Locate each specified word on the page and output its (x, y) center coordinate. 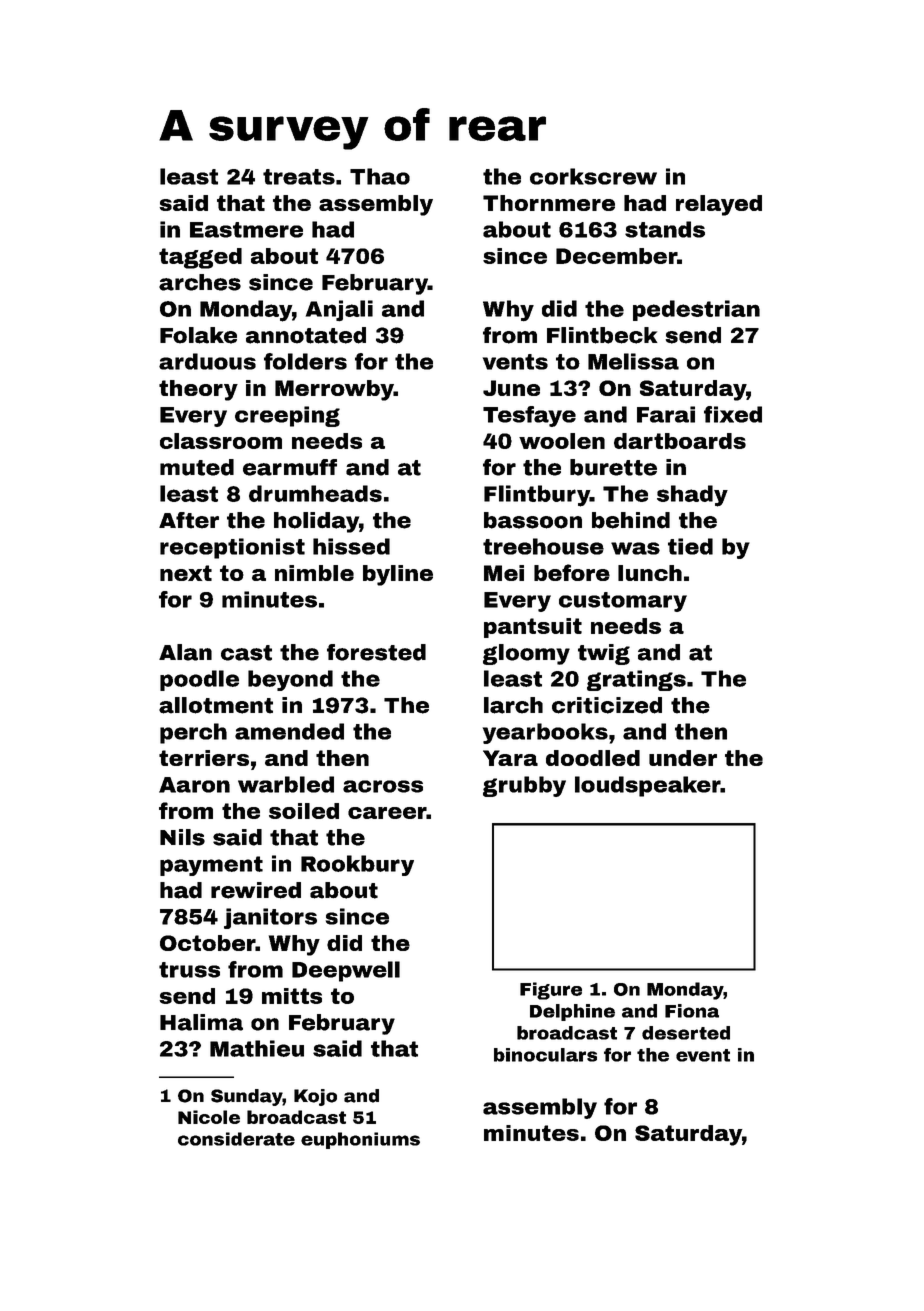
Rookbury (357, 865)
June (511, 388)
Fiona (692, 1011)
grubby (524, 786)
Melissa (633, 361)
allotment (216, 705)
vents (515, 362)
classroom (221, 441)
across (383, 786)
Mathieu (257, 1048)
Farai (666, 414)
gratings (636, 680)
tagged (200, 258)
